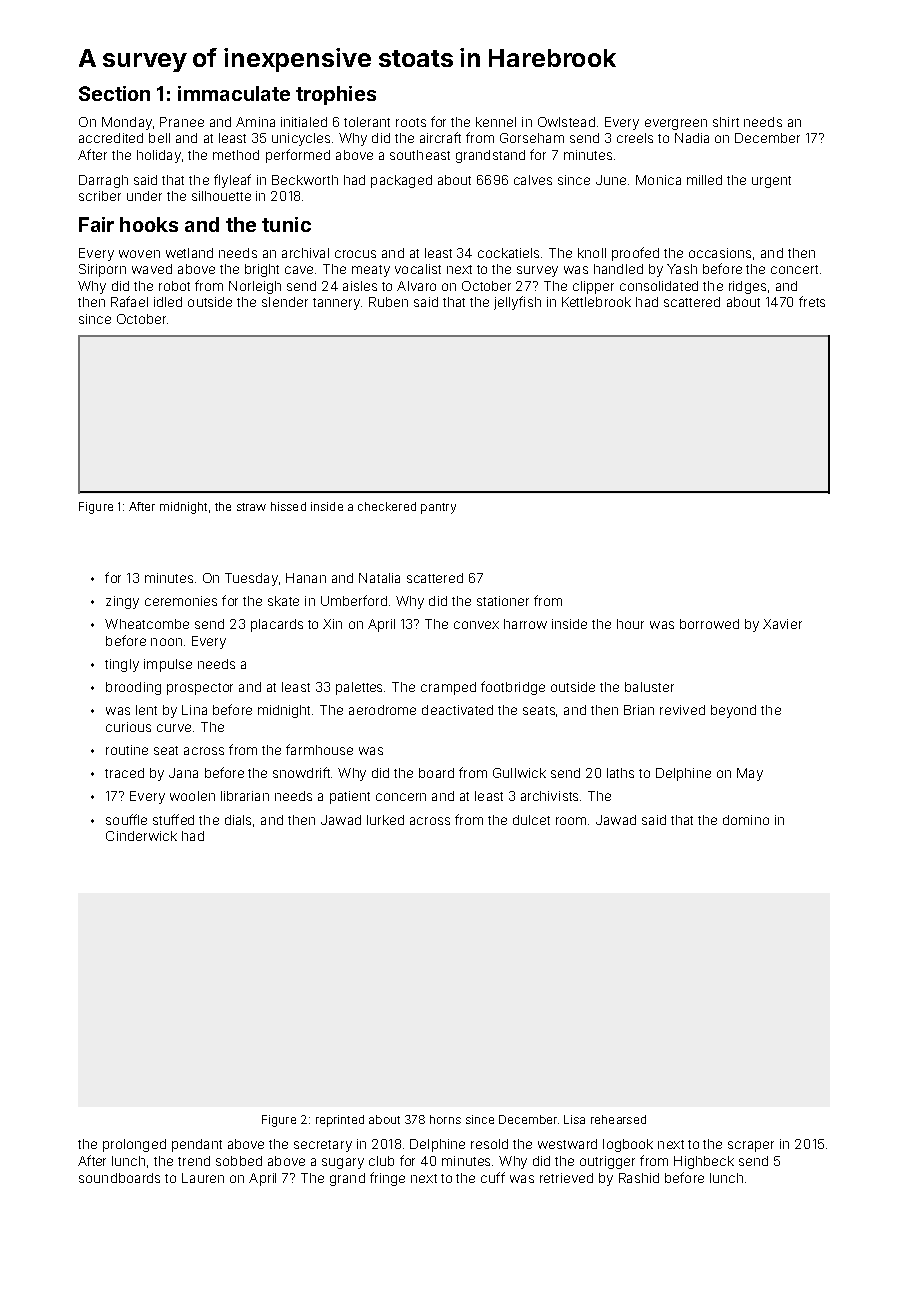 The image size is (908, 1316). I want to click on horns, so click(445, 1119).
